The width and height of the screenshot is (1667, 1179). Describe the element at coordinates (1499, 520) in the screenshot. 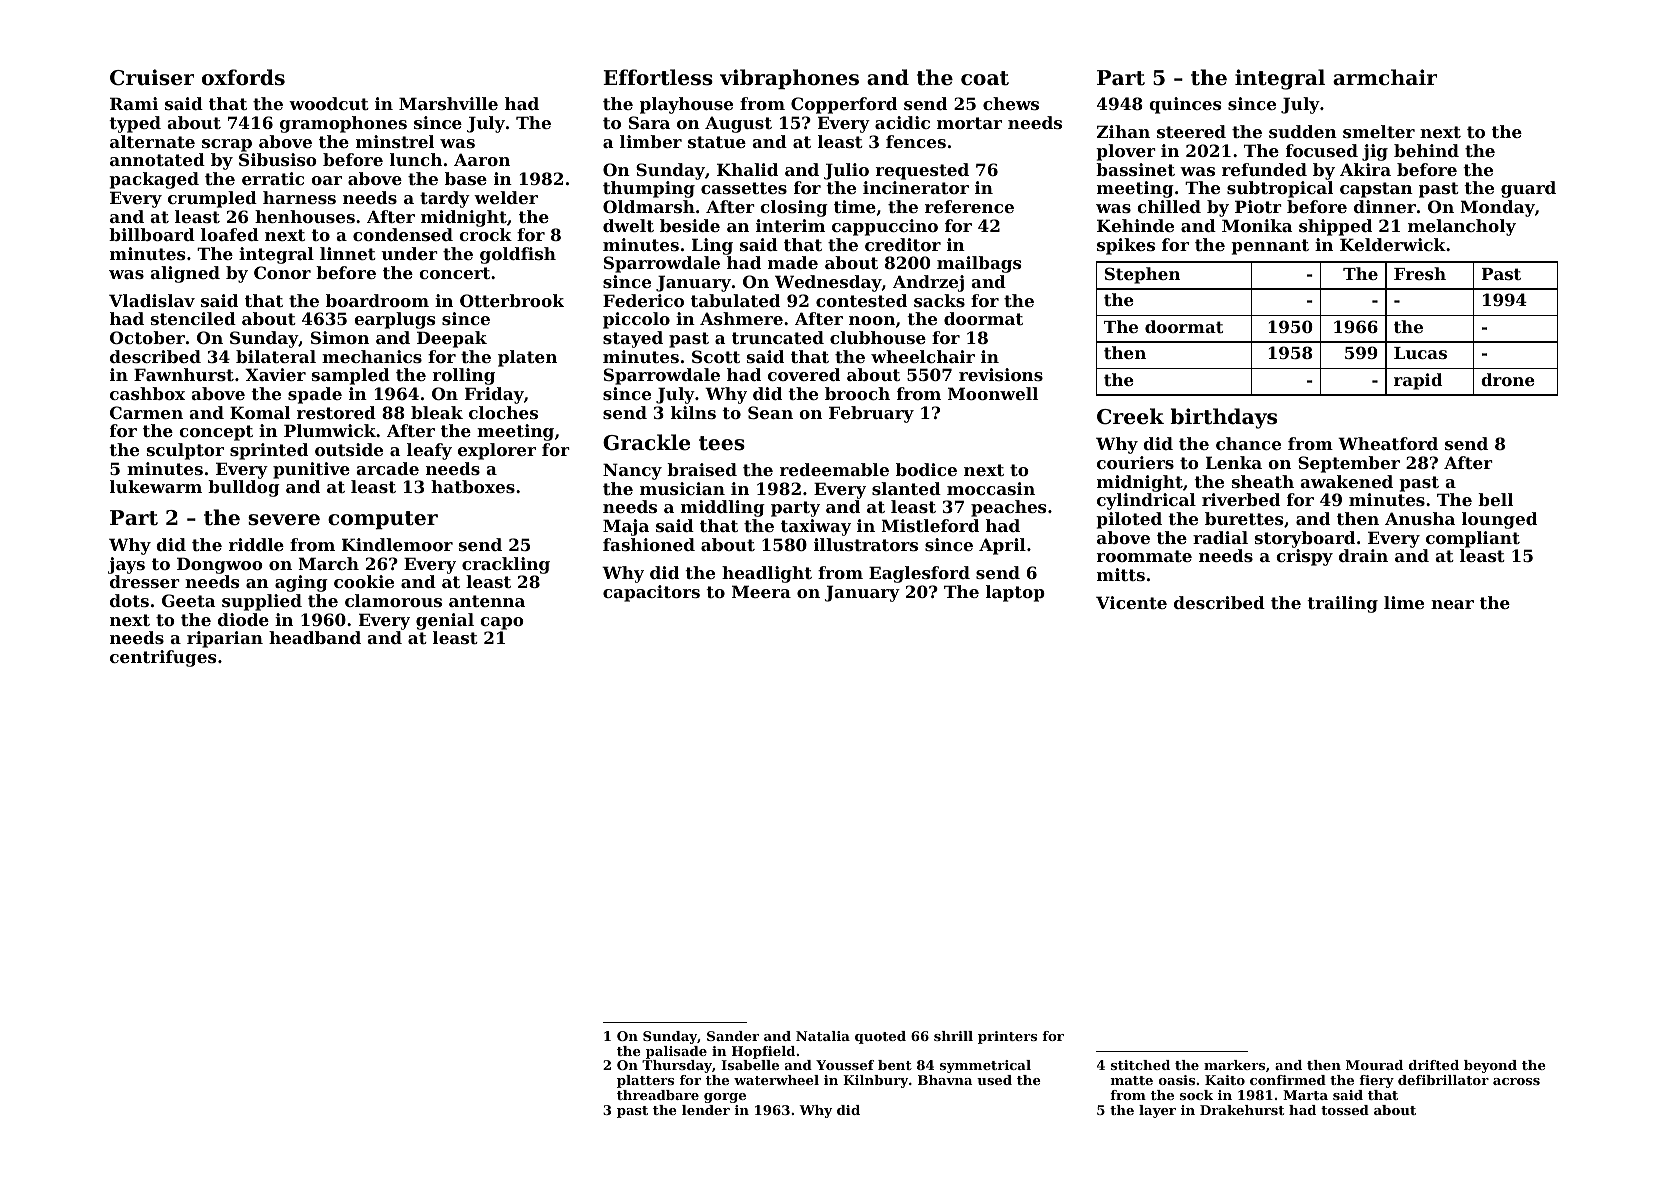

I see `lounged` at that location.
